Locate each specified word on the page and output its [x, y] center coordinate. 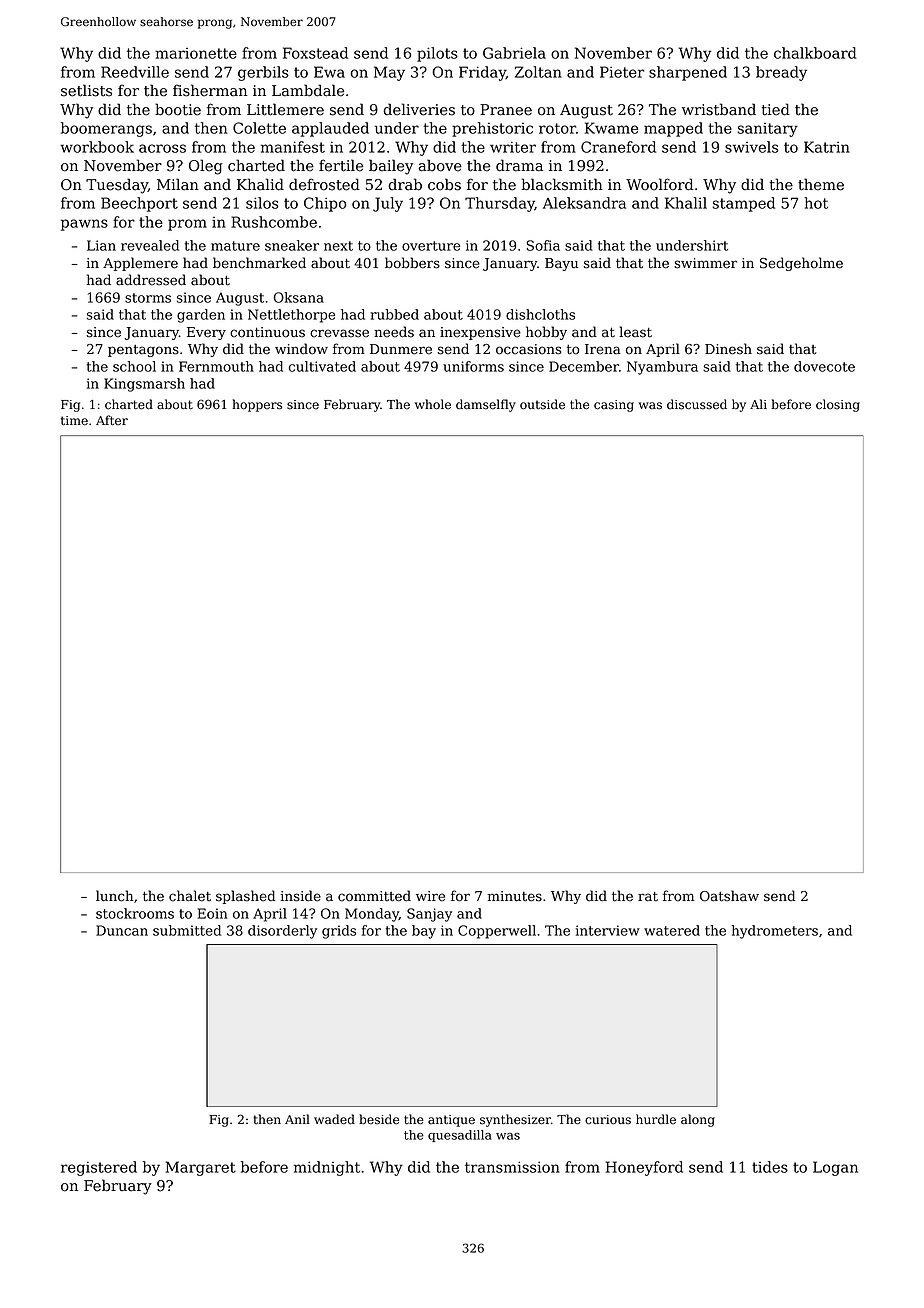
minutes [515, 896]
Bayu [561, 264]
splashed [246, 897]
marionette [196, 53]
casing [614, 406]
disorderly [282, 932]
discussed [697, 404]
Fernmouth [216, 366]
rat [648, 896]
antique [451, 1121]
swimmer [705, 263]
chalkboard [815, 53]
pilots [437, 54]
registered [99, 1168]
